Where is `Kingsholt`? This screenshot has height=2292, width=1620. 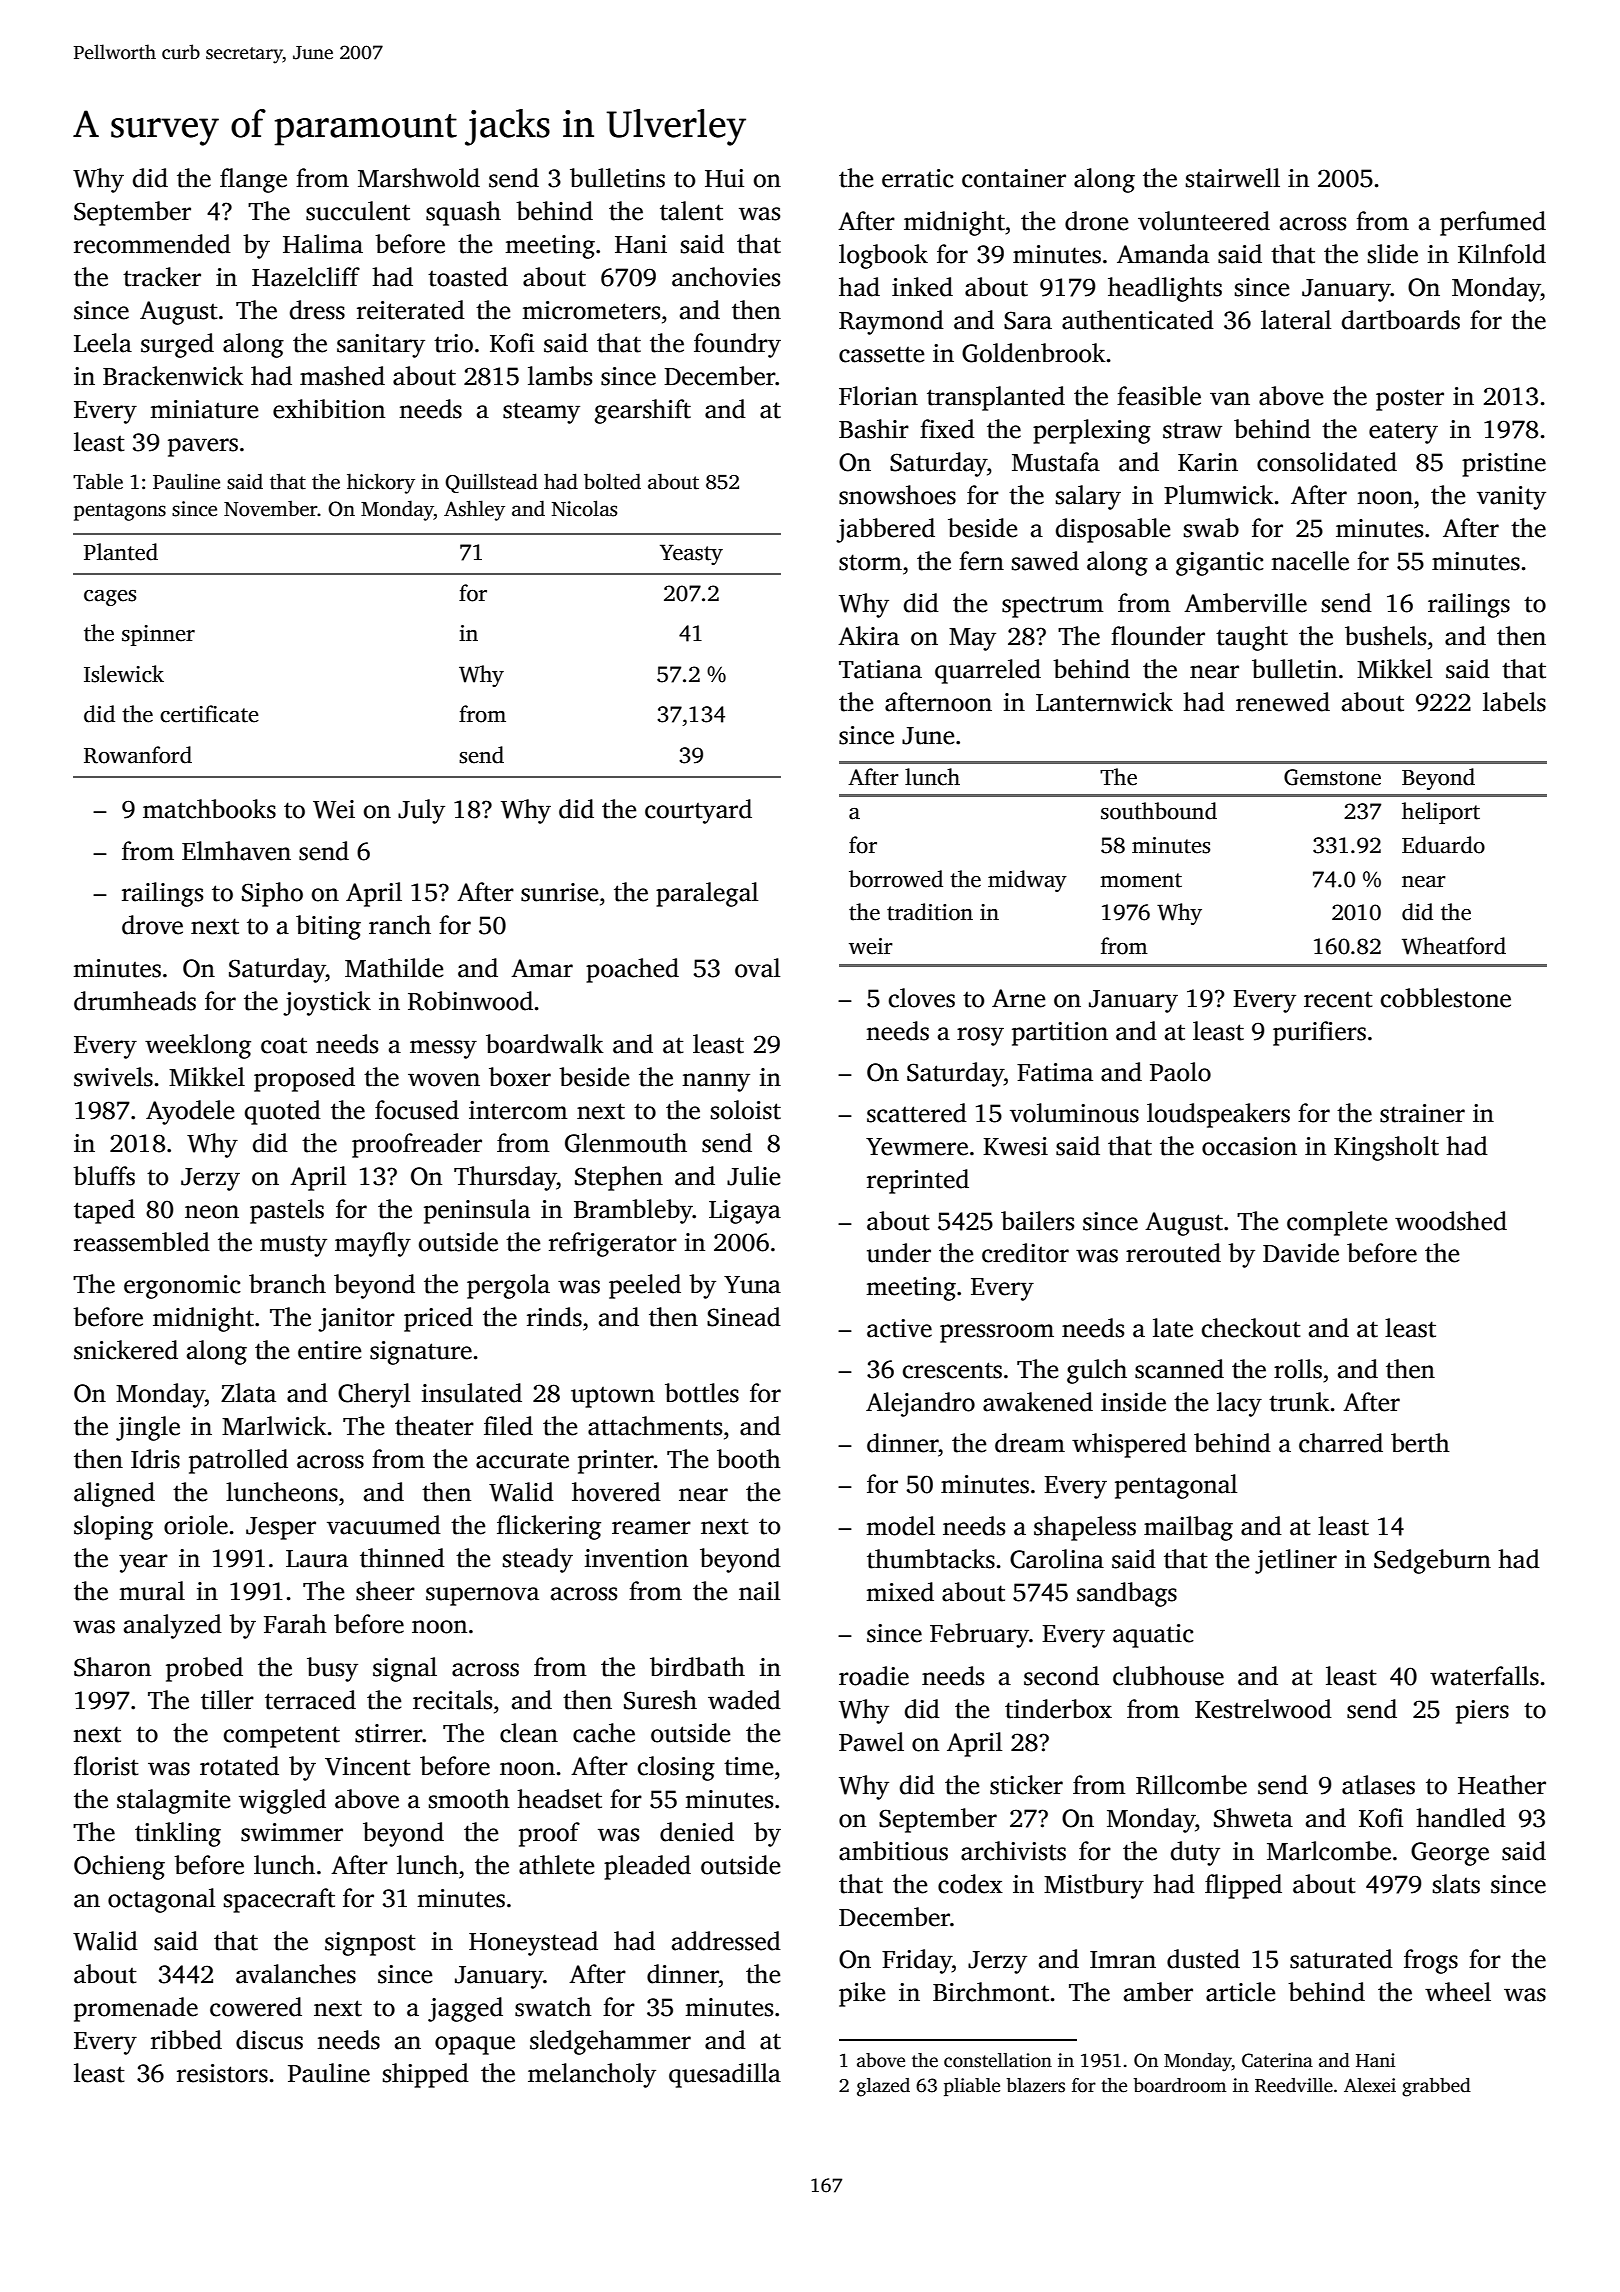 Kingsholt is located at coordinates (1386, 1148).
